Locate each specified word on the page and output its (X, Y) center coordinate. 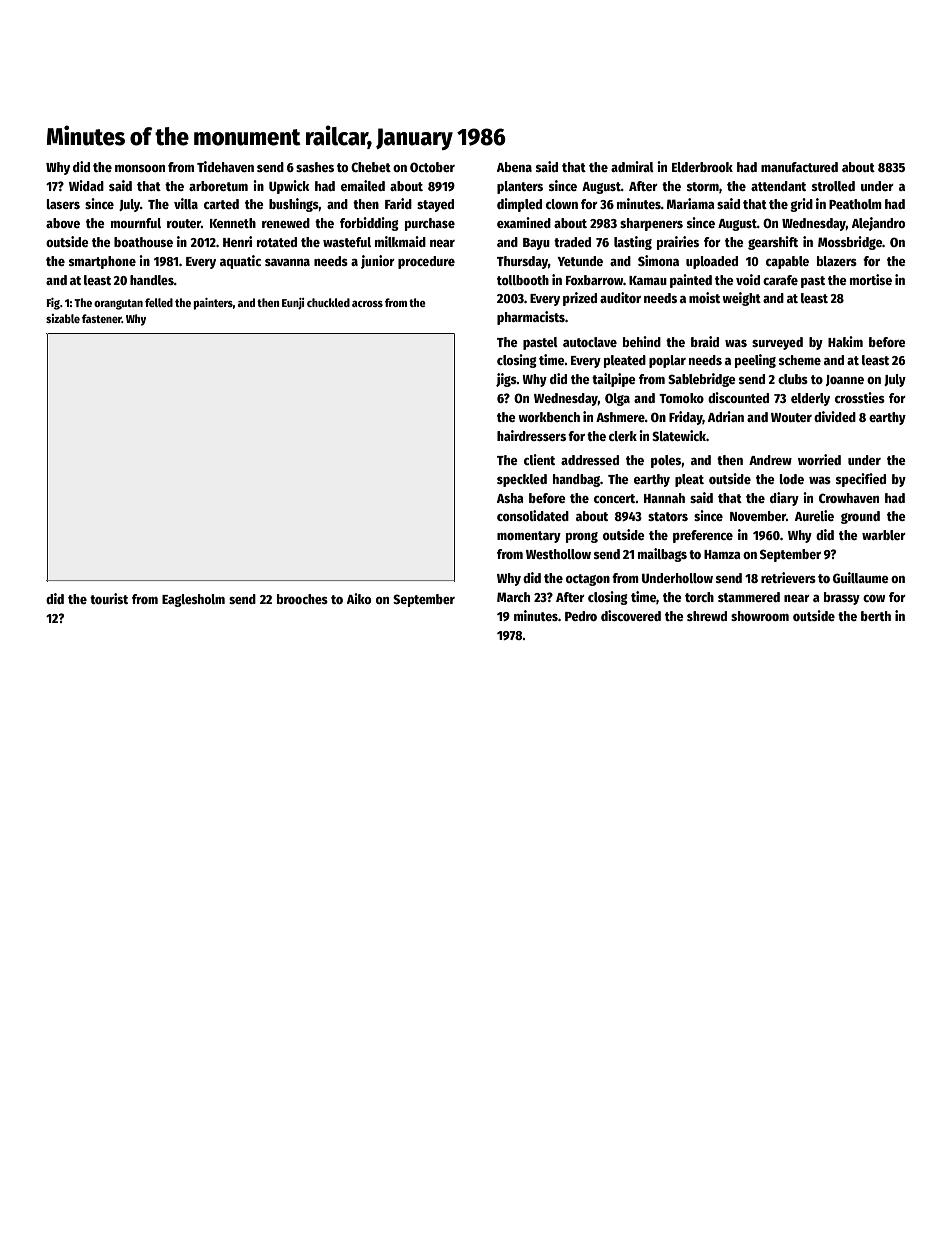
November (758, 516)
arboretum (218, 186)
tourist (109, 598)
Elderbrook (702, 167)
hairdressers (531, 435)
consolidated (533, 515)
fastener (102, 318)
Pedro (581, 616)
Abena (514, 167)
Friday (686, 418)
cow (874, 598)
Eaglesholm (193, 600)
